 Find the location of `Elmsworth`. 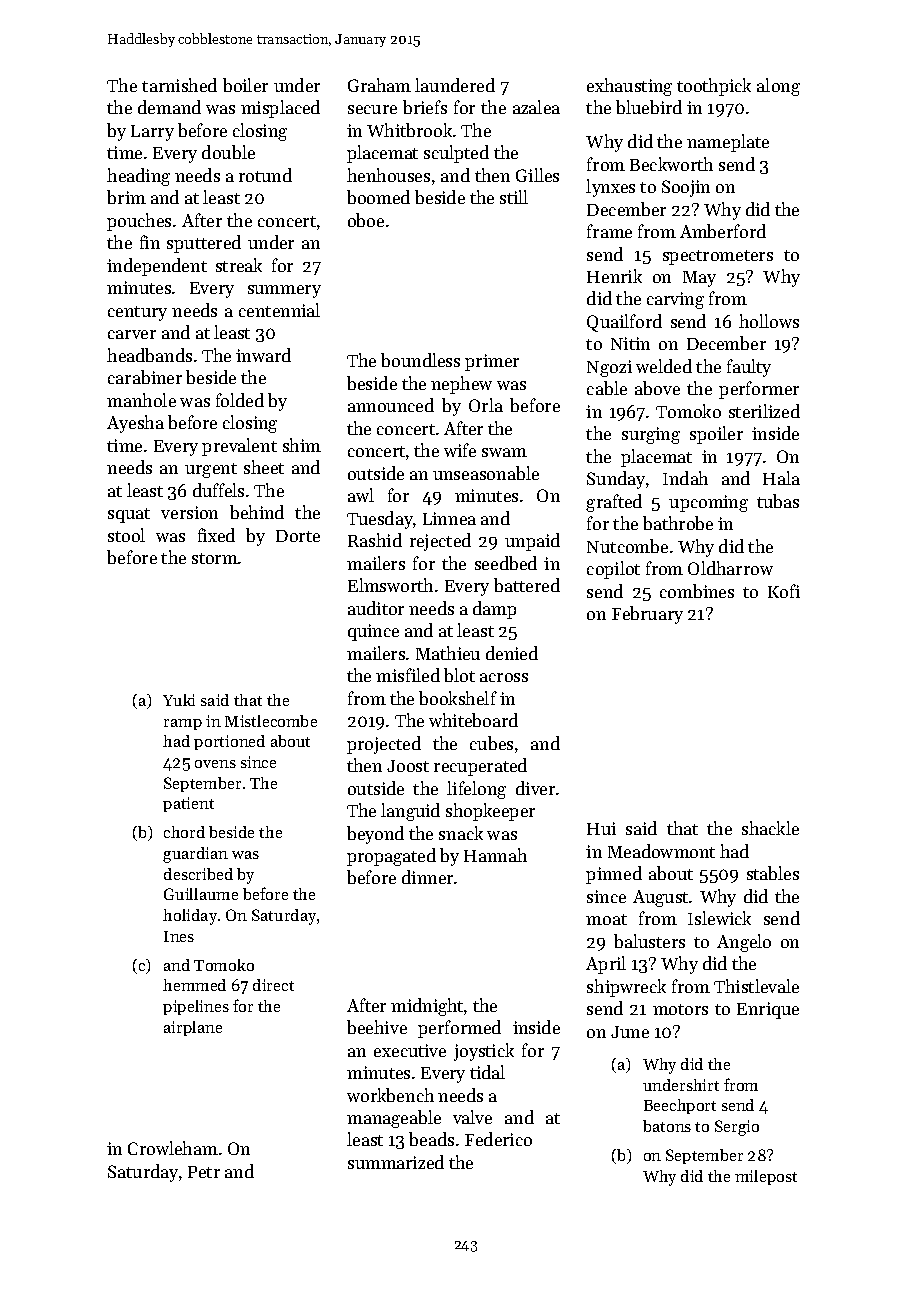

Elmsworth is located at coordinates (390, 585).
